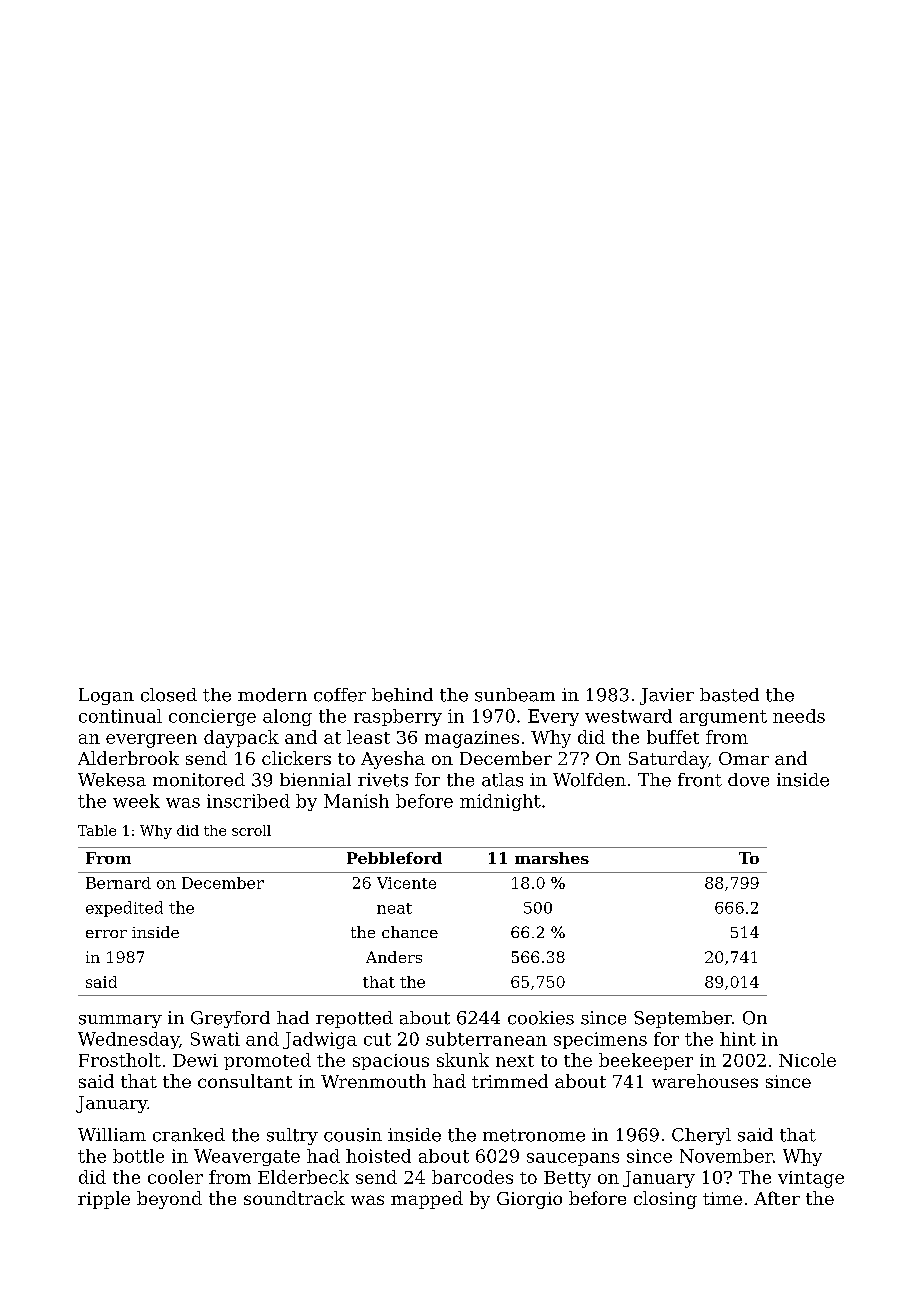  What do you see at coordinates (247, 1157) in the screenshot?
I see `Weavergate` at bounding box center [247, 1157].
